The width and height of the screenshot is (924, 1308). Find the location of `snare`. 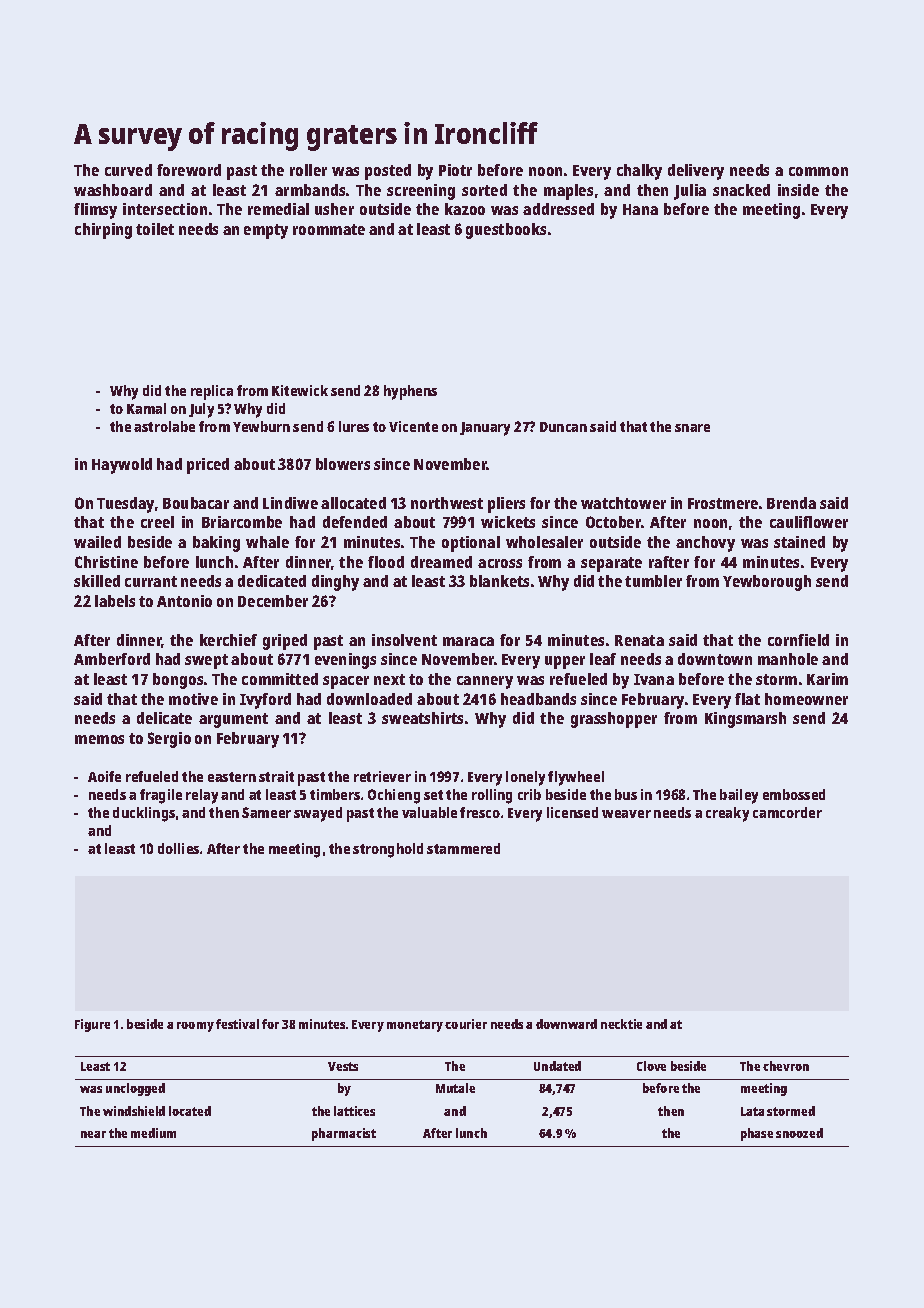

snare is located at coordinates (692, 428).
